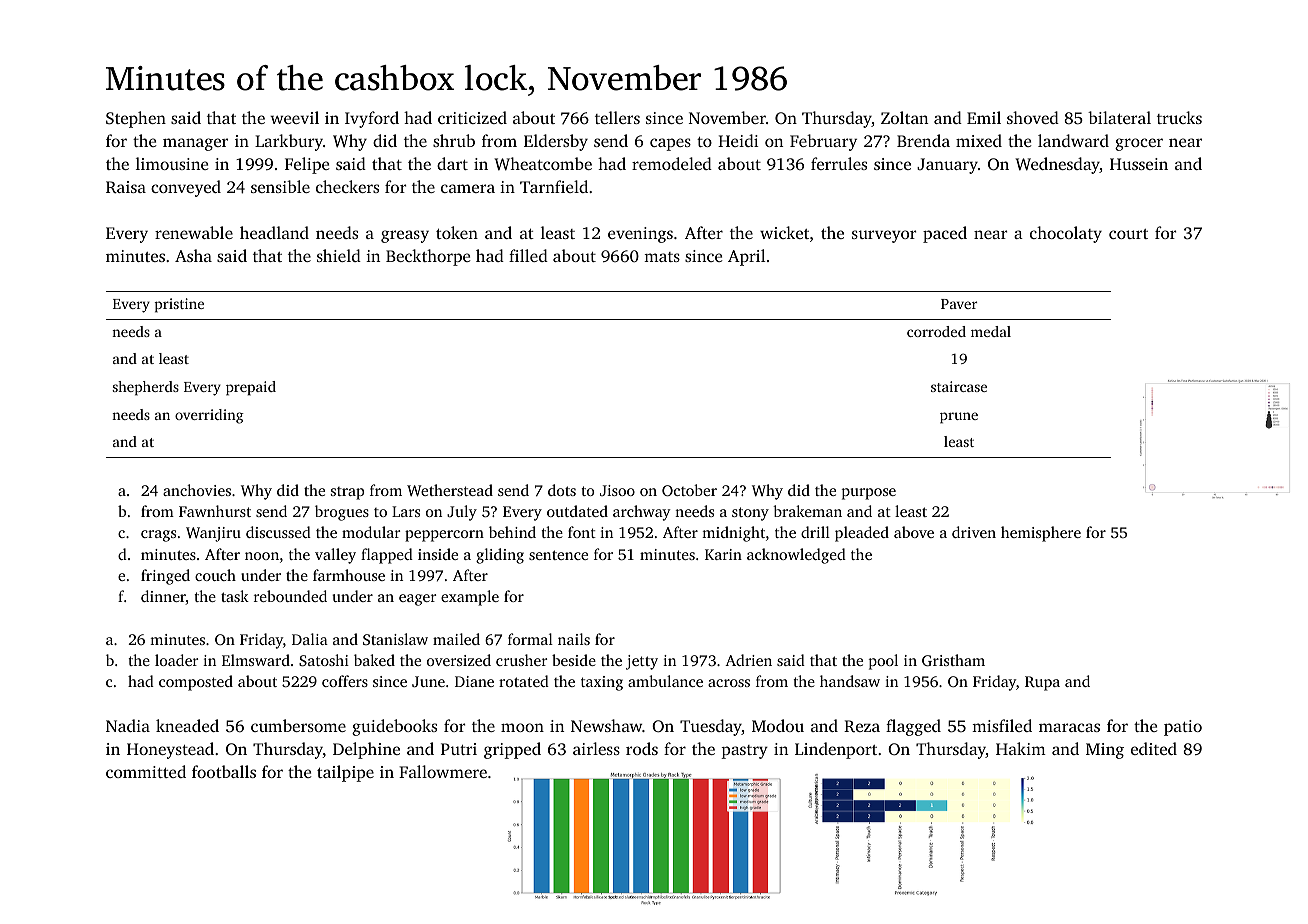 Image resolution: width=1308 pixels, height=924 pixels. Describe the element at coordinates (179, 305) in the document. I see `pristine` at that location.
